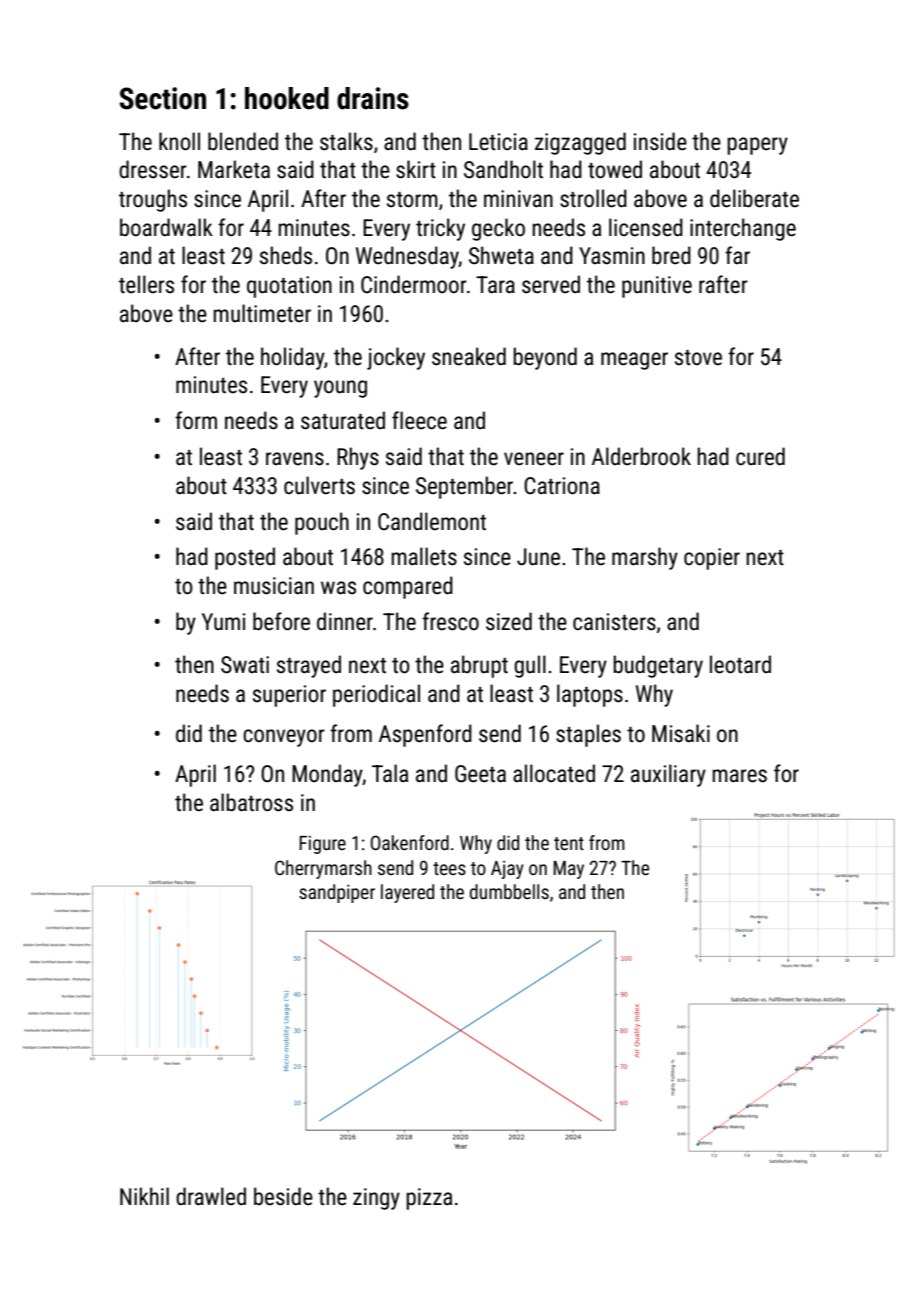  What do you see at coordinates (712, 559) in the screenshot?
I see `copier` at bounding box center [712, 559].
